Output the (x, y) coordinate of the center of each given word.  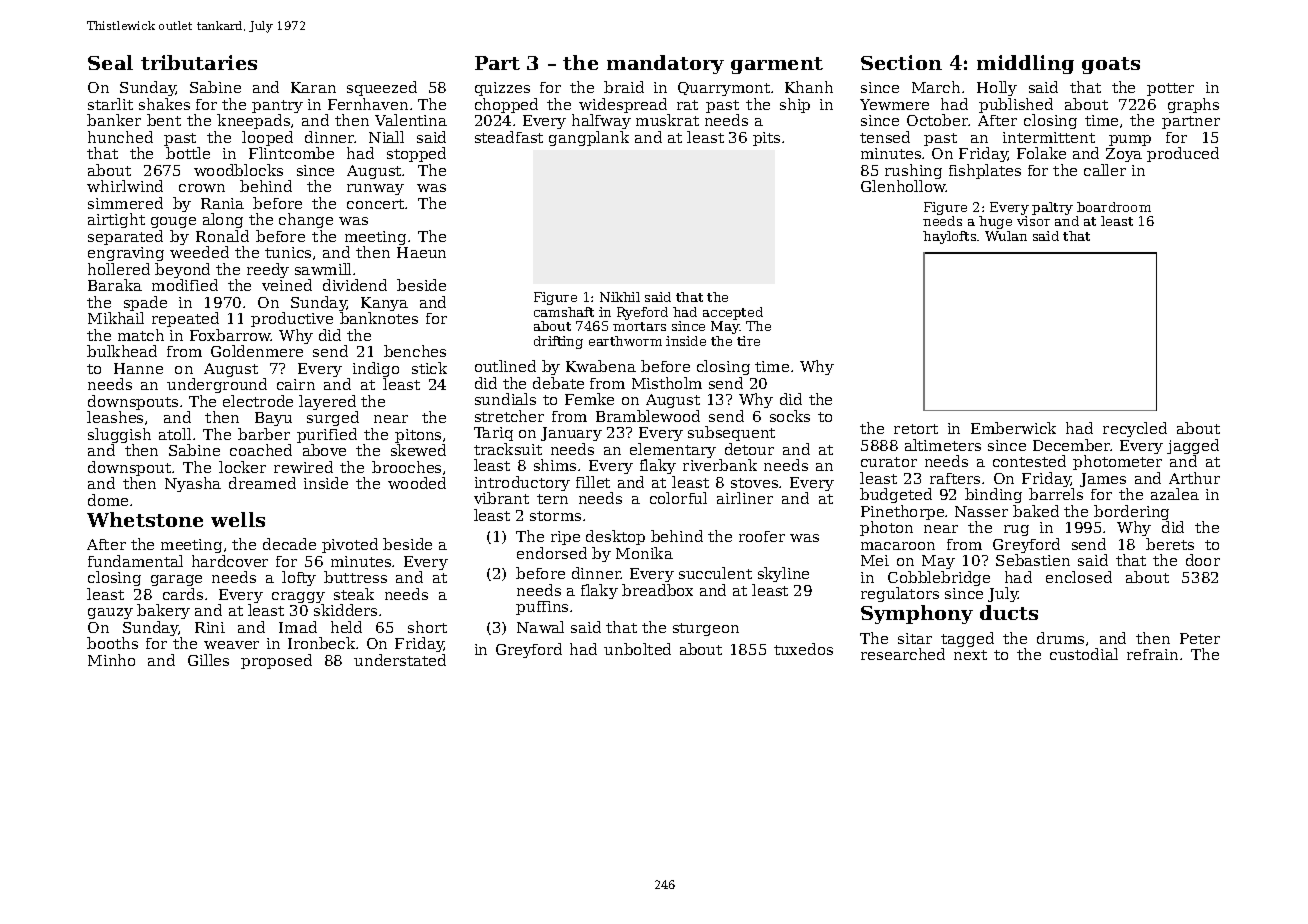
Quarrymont (724, 89)
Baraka (115, 285)
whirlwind (125, 186)
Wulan (1006, 236)
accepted (733, 313)
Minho (111, 660)
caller (1105, 170)
